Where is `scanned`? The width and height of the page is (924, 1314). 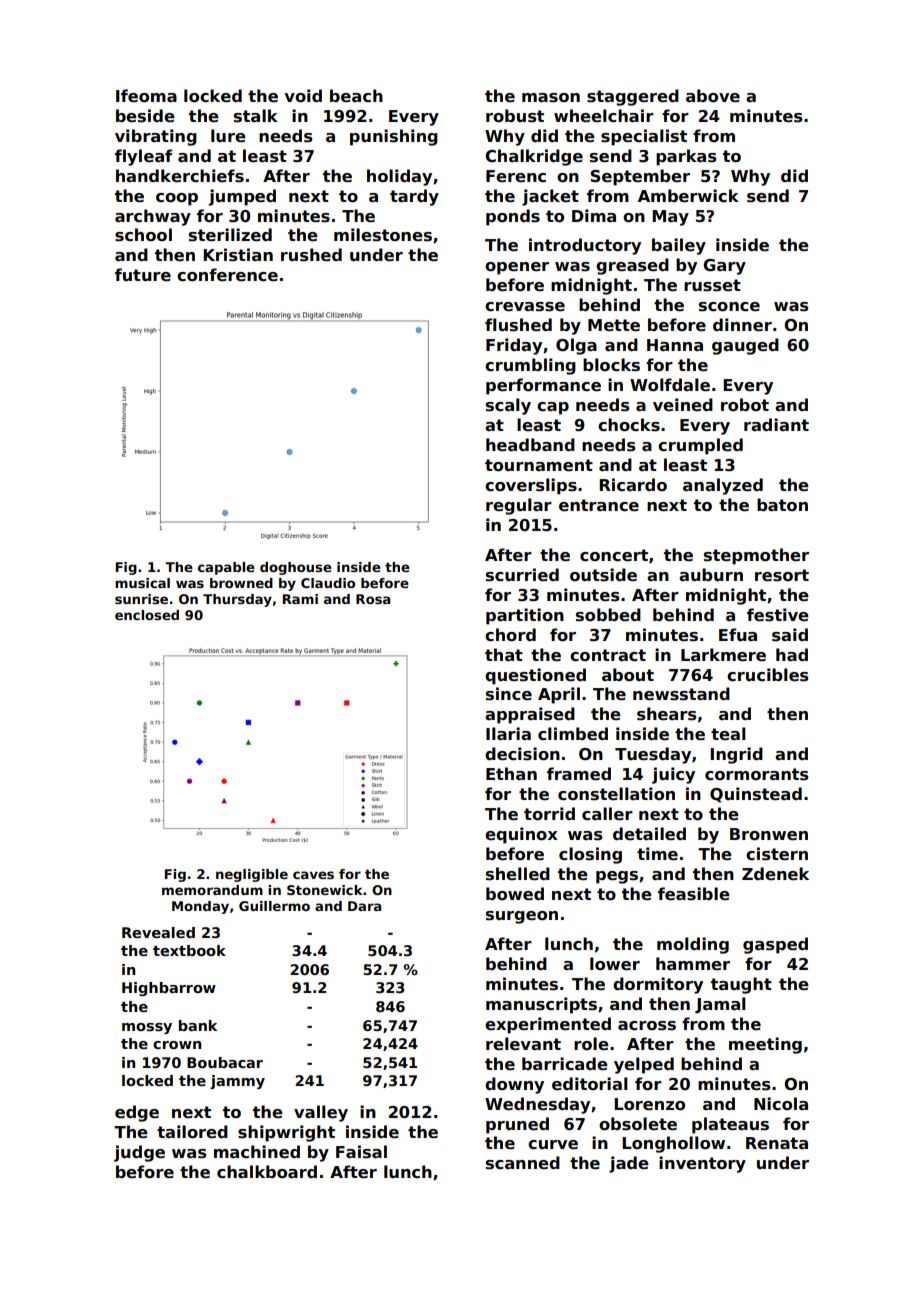
scanned is located at coordinates (523, 1163).
